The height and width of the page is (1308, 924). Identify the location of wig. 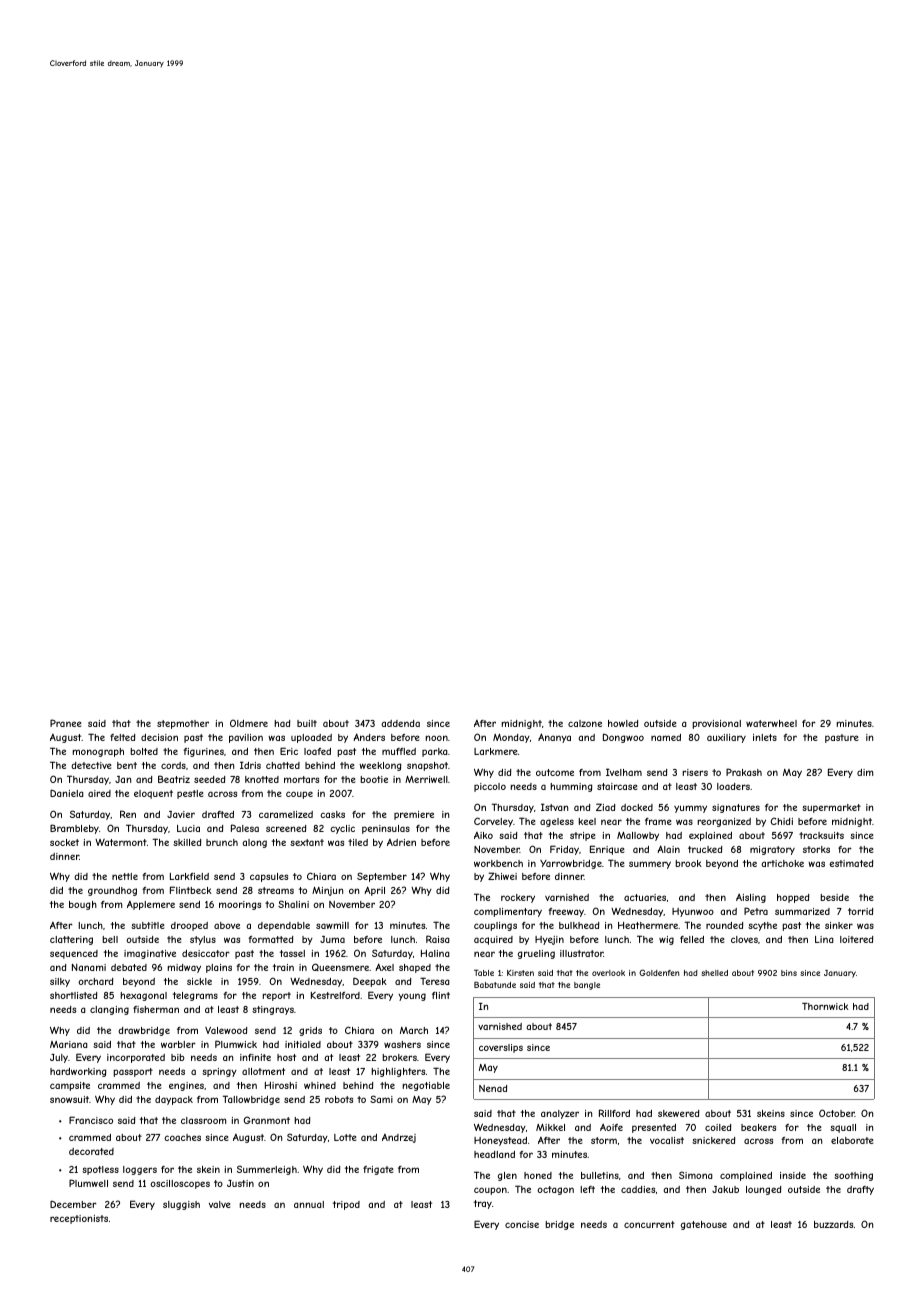
(666, 940).
